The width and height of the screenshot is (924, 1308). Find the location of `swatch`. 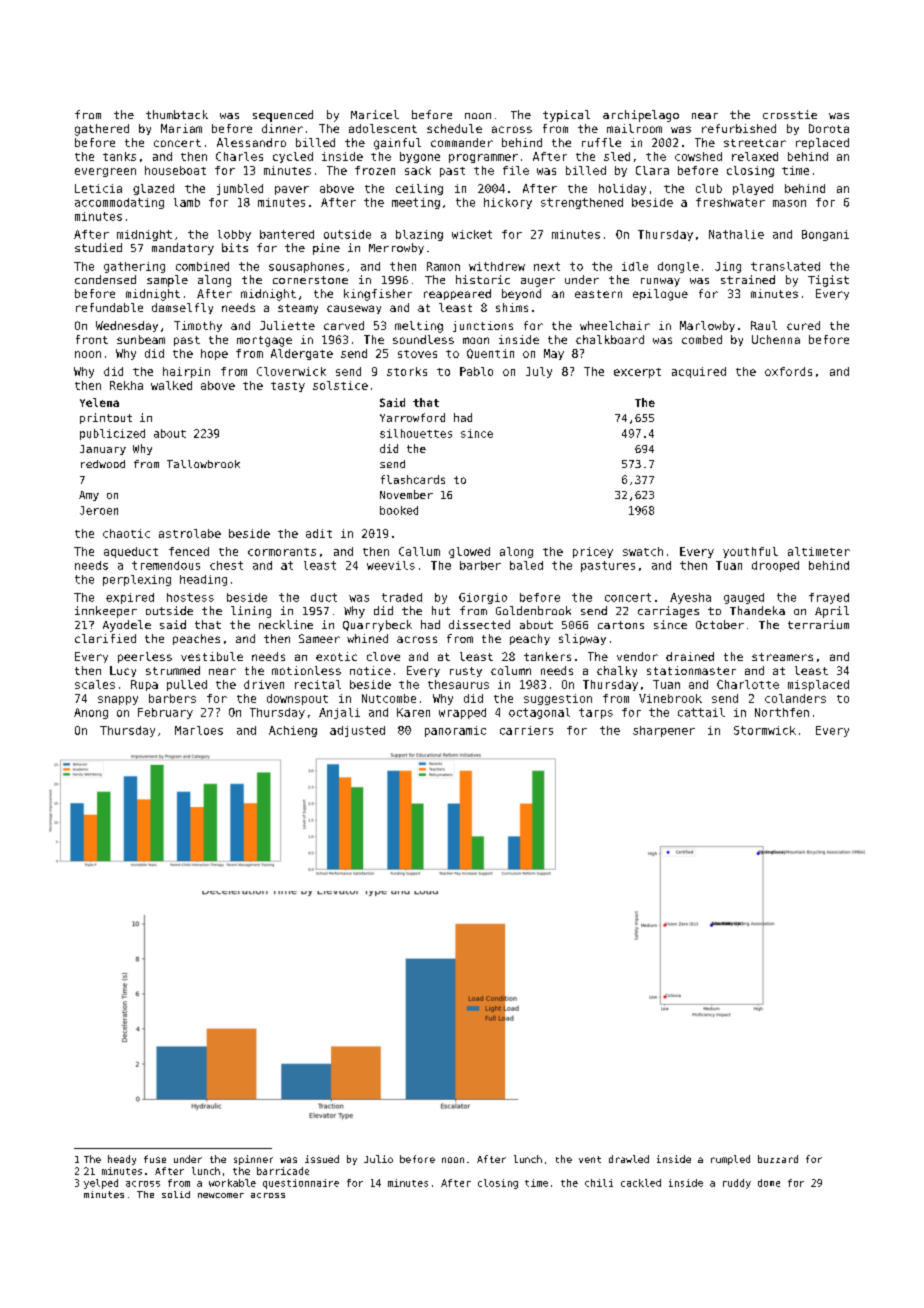

swatch is located at coordinates (643, 551).
